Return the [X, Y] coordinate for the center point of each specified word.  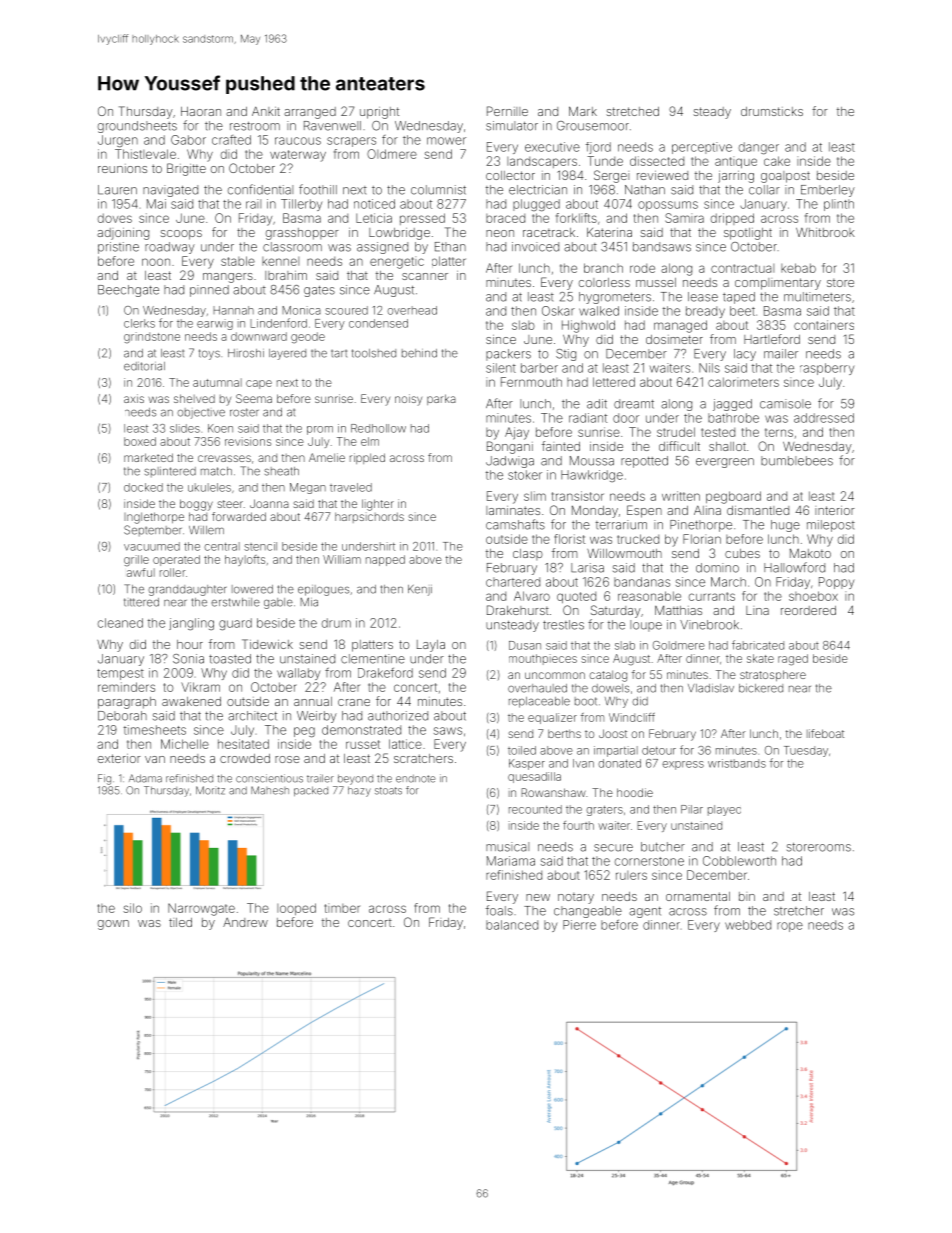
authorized [398, 716]
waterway [298, 156]
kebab [798, 268]
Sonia [188, 659]
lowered [252, 589]
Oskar [558, 311]
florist [570, 539]
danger [759, 148]
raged [793, 660]
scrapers [351, 142]
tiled [180, 922]
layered [287, 354]
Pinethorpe [701, 526]
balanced [512, 925]
